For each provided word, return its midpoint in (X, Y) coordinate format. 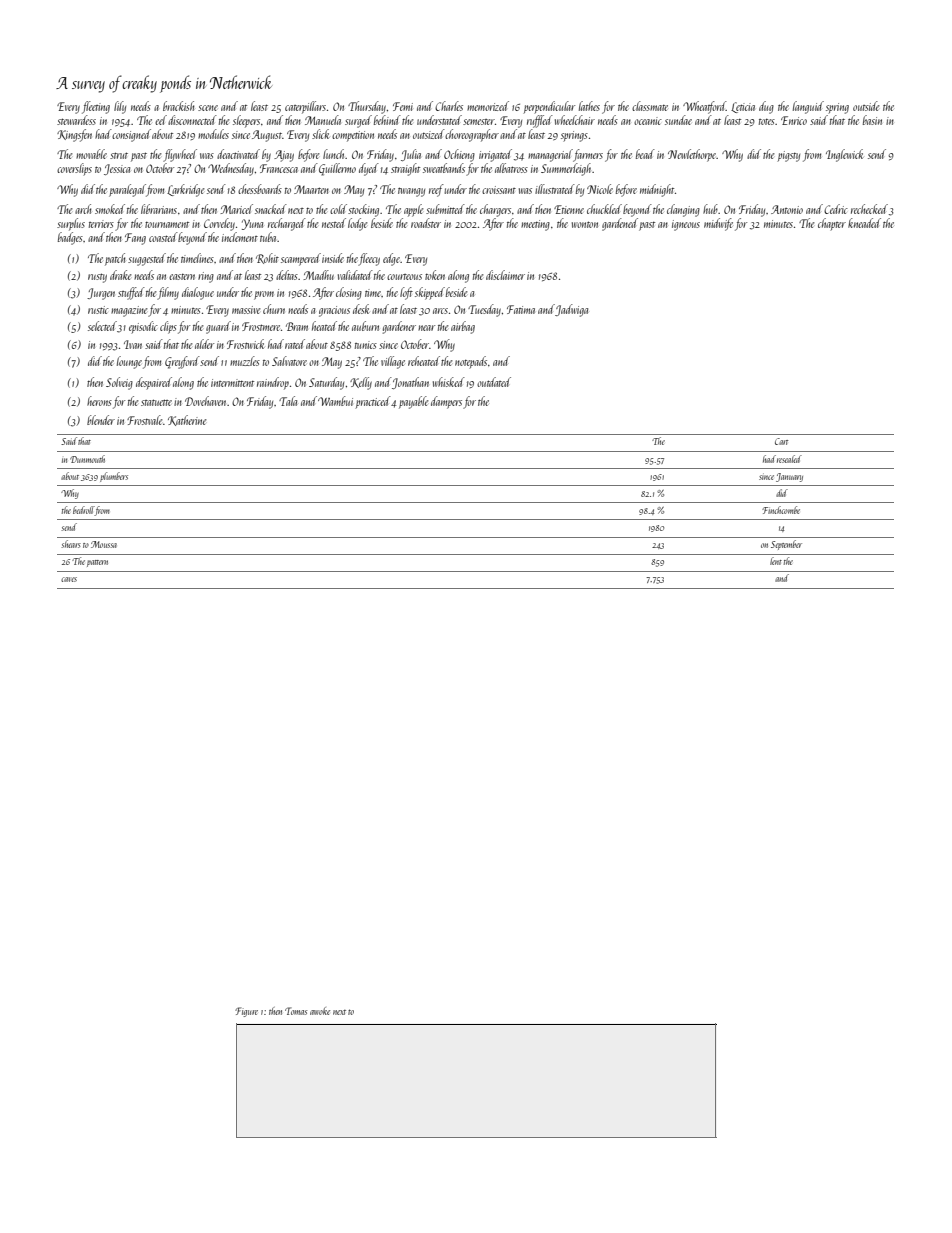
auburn (365, 326)
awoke (320, 1011)
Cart (781, 441)
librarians (159, 209)
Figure (246, 1012)
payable (414, 402)
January (789, 477)
